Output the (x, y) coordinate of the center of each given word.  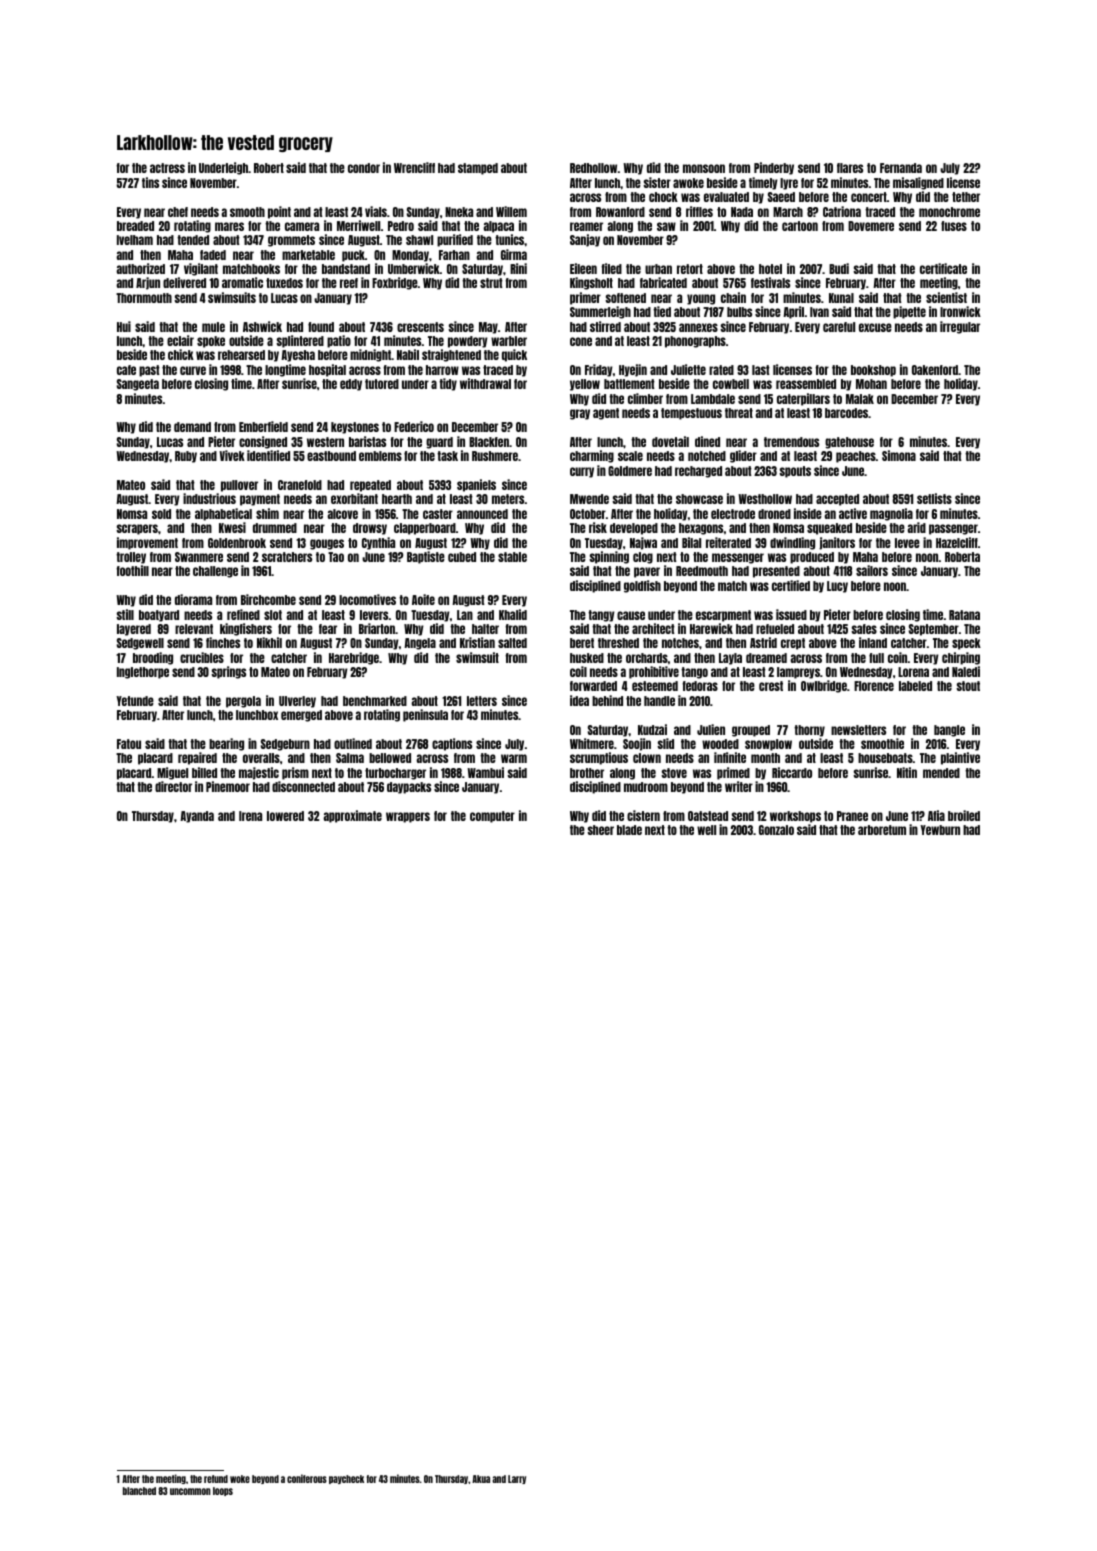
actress (167, 168)
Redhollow (593, 168)
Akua (481, 1479)
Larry (517, 1479)
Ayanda (197, 817)
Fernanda (901, 168)
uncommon (190, 1491)
